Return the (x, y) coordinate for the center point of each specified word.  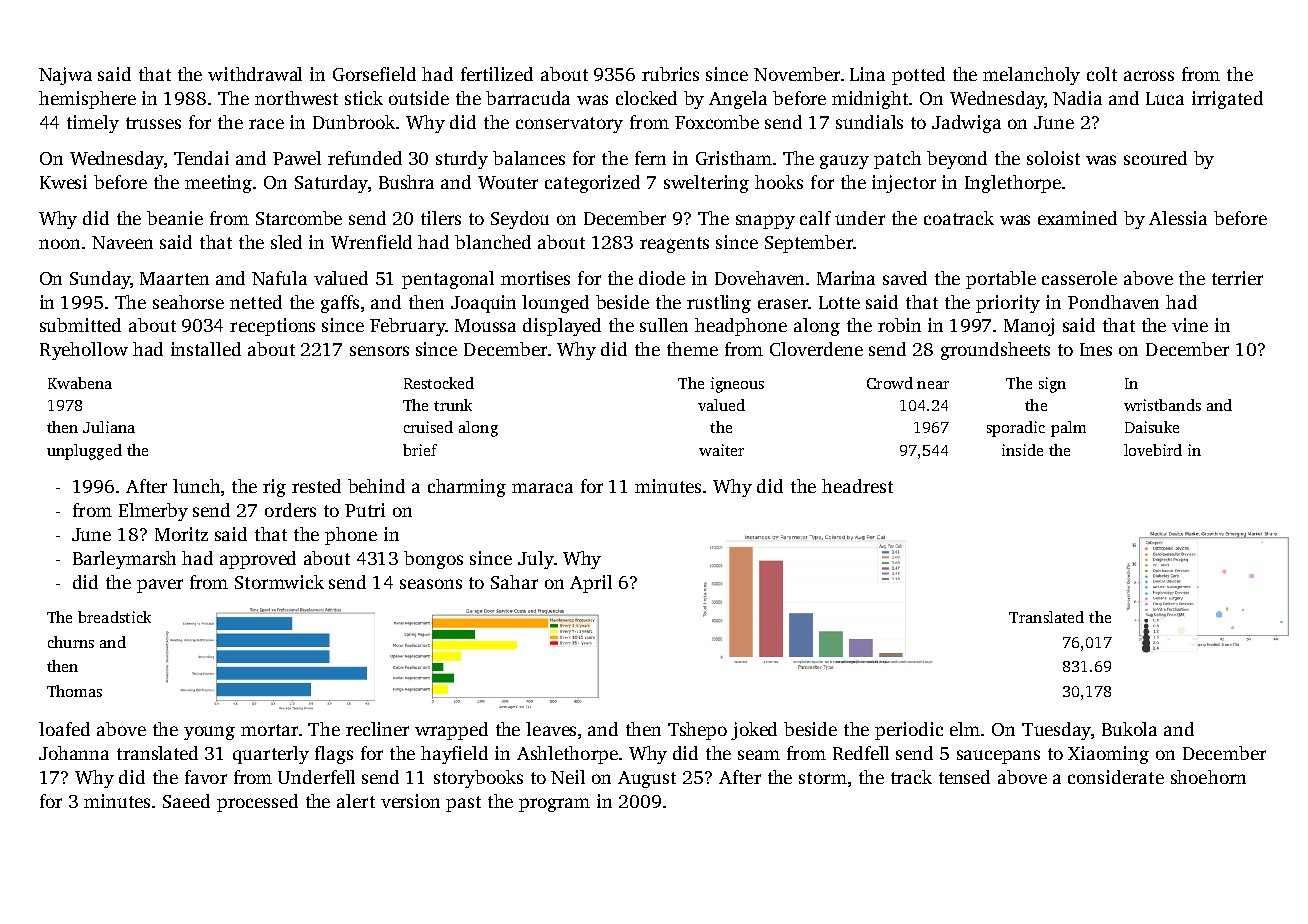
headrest (857, 486)
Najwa (65, 76)
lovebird (1153, 450)
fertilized (497, 74)
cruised (428, 427)
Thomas (74, 691)
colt (1102, 74)
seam (759, 755)
